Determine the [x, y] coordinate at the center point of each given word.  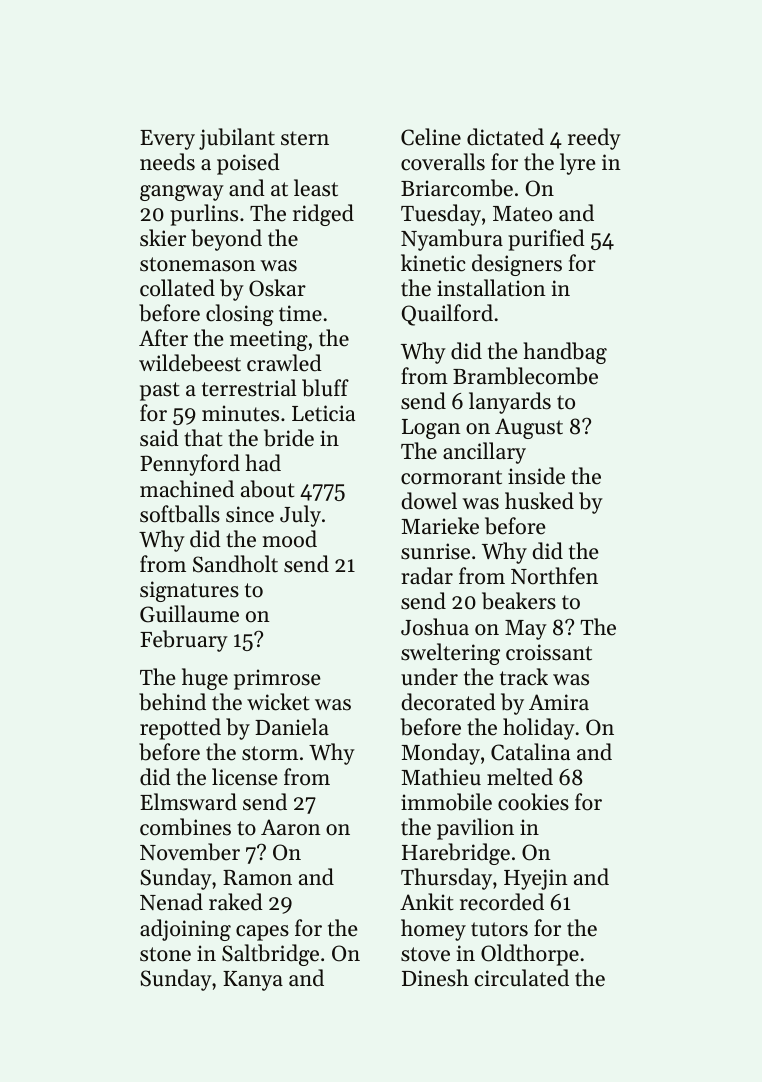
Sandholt [235, 564]
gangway [182, 193]
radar [427, 576]
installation [491, 288]
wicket [278, 702]
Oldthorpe [530, 955]
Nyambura [452, 240]
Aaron [291, 827]
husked [539, 501]
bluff [325, 388]
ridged [323, 215]
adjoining [185, 930]
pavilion [475, 829]
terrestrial [249, 388]
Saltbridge [270, 955]
